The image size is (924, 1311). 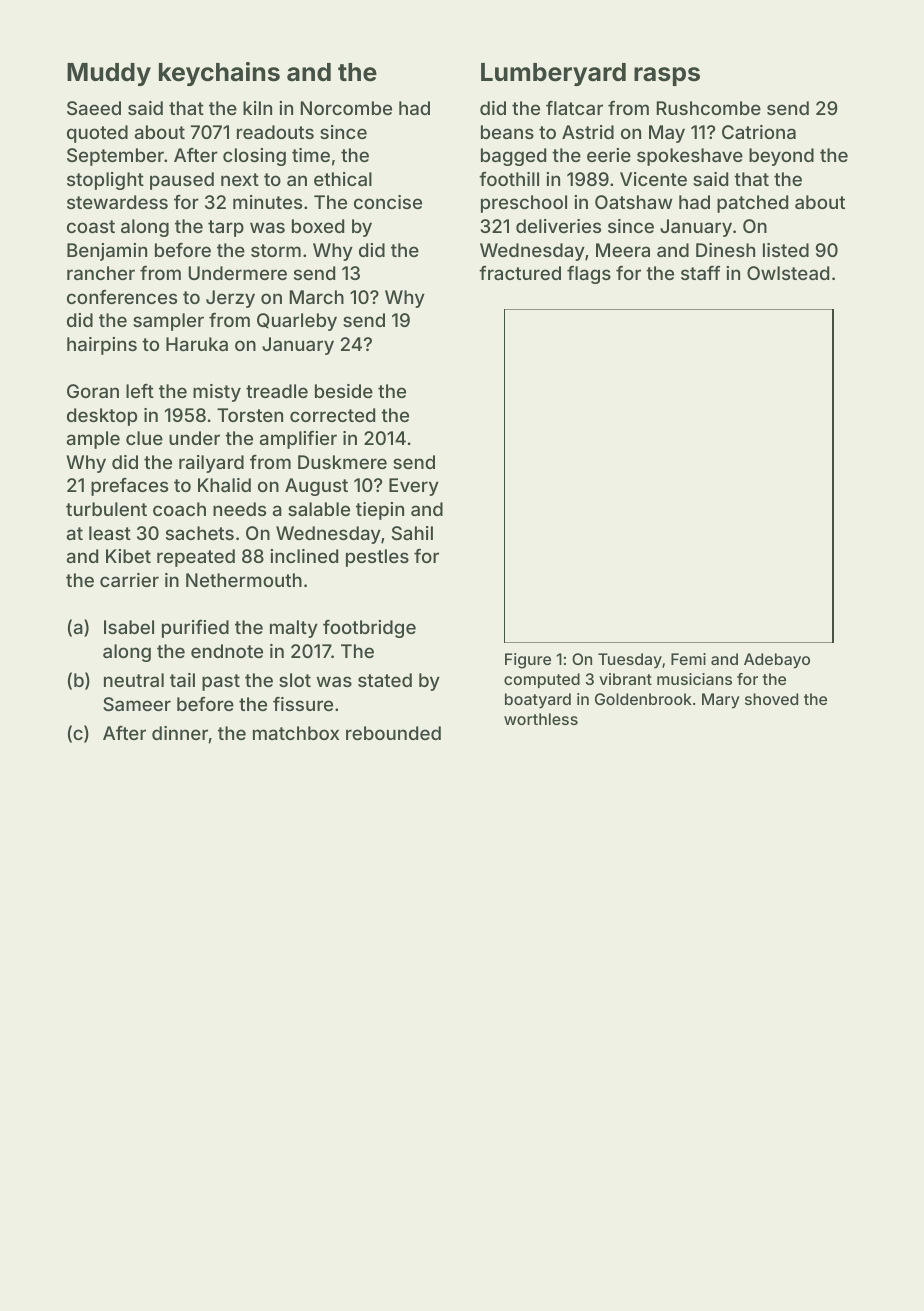 What do you see at coordinates (109, 74) in the page?
I see `Muddy` at bounding box center [109, 74].
